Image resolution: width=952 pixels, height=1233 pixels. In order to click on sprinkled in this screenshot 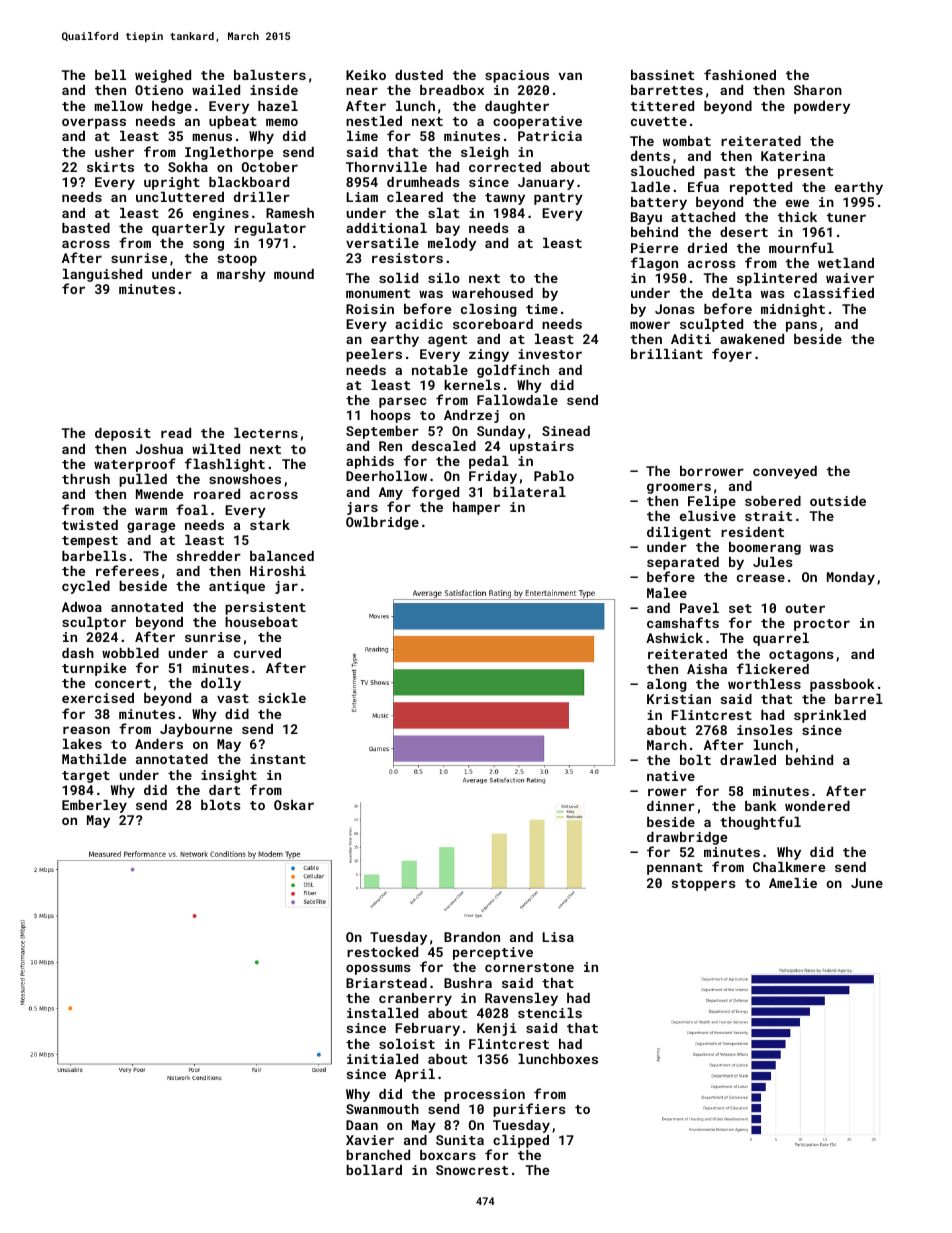, I will do `click(830, 716)`.
